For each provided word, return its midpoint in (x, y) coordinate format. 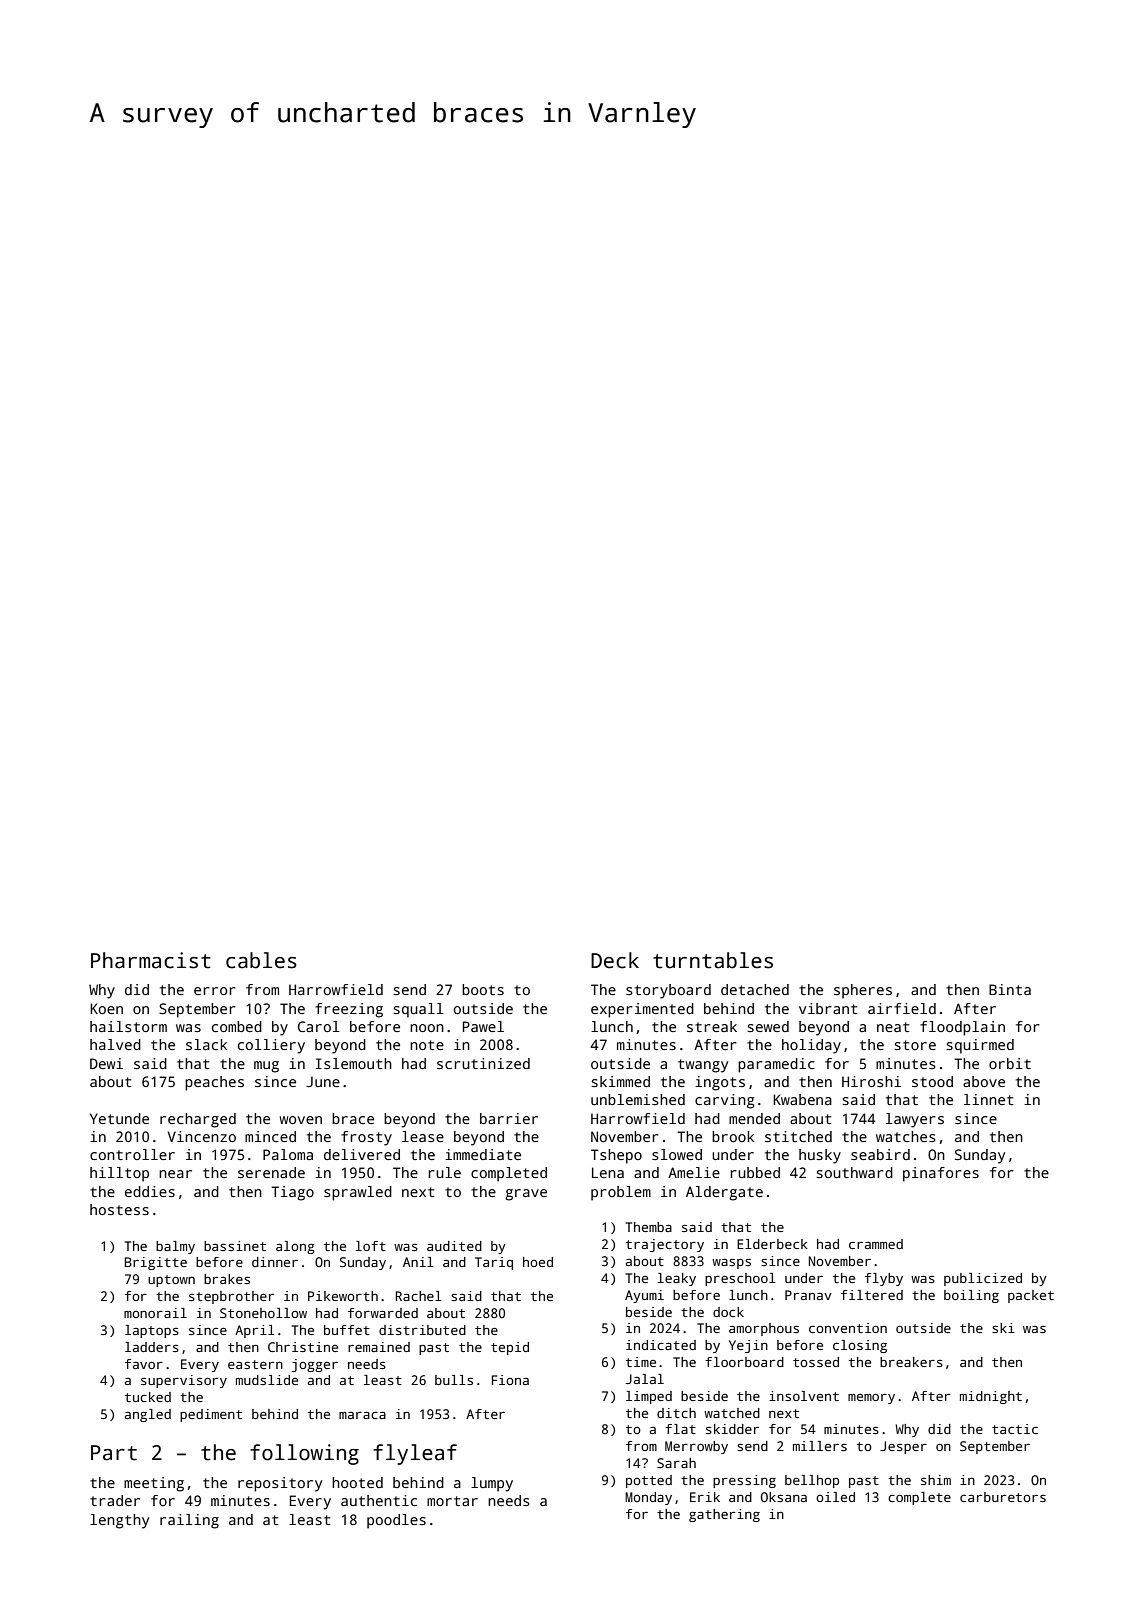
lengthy (119, 1521)
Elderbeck (772, 1244)
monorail (155, 1313)
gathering (724, 1515)
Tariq (494, 1263)
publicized (983, 1279)
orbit (1010, 1063)
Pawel (483, 1026)
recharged (198, 1120)
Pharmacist (151, 960)
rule (445, 1172)
